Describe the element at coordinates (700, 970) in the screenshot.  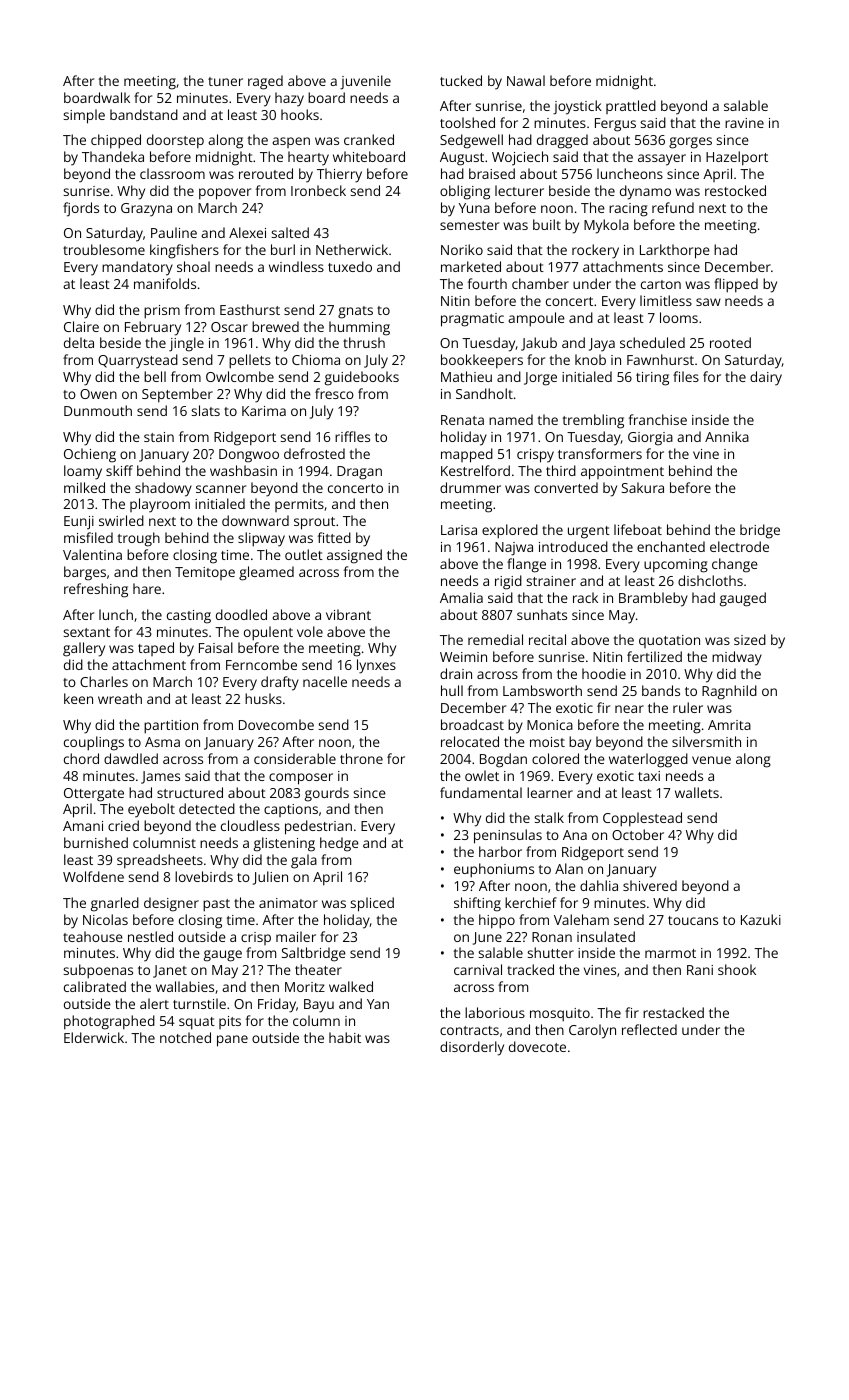
I see `Rani` at that location.
